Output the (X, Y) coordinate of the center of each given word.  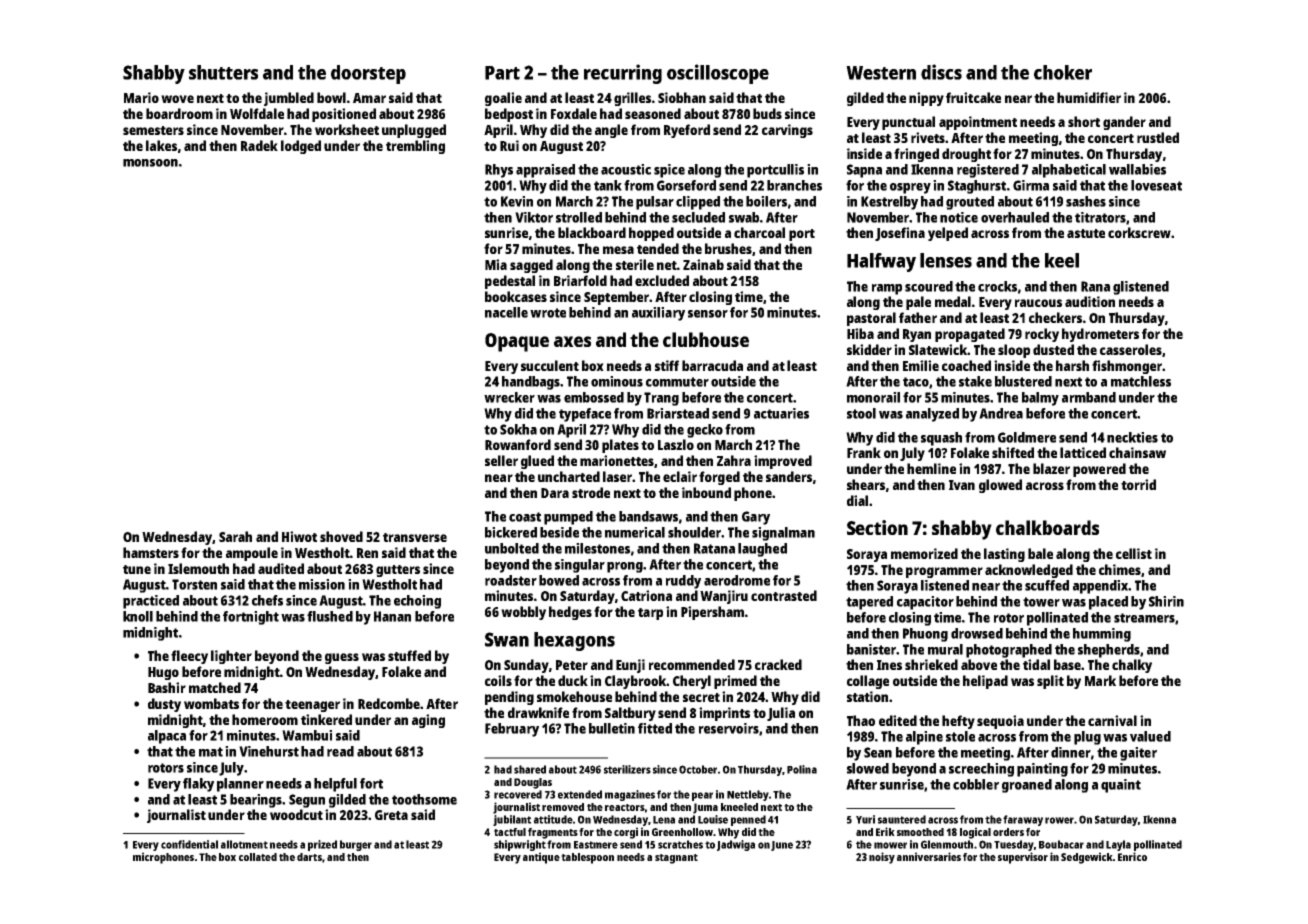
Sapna (864, 171)
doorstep (368, 74)
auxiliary (658, 314)
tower (1041, 602)
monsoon (150, 163)
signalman (783, 534)
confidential (189, 844)
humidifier (1089, 97)
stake (975, 381)
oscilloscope (718, 74)
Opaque (517, 342)
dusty (164, 705)
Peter (572, 665)
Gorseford (686, 185)
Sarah (235, 536)
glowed (1000, 486)
